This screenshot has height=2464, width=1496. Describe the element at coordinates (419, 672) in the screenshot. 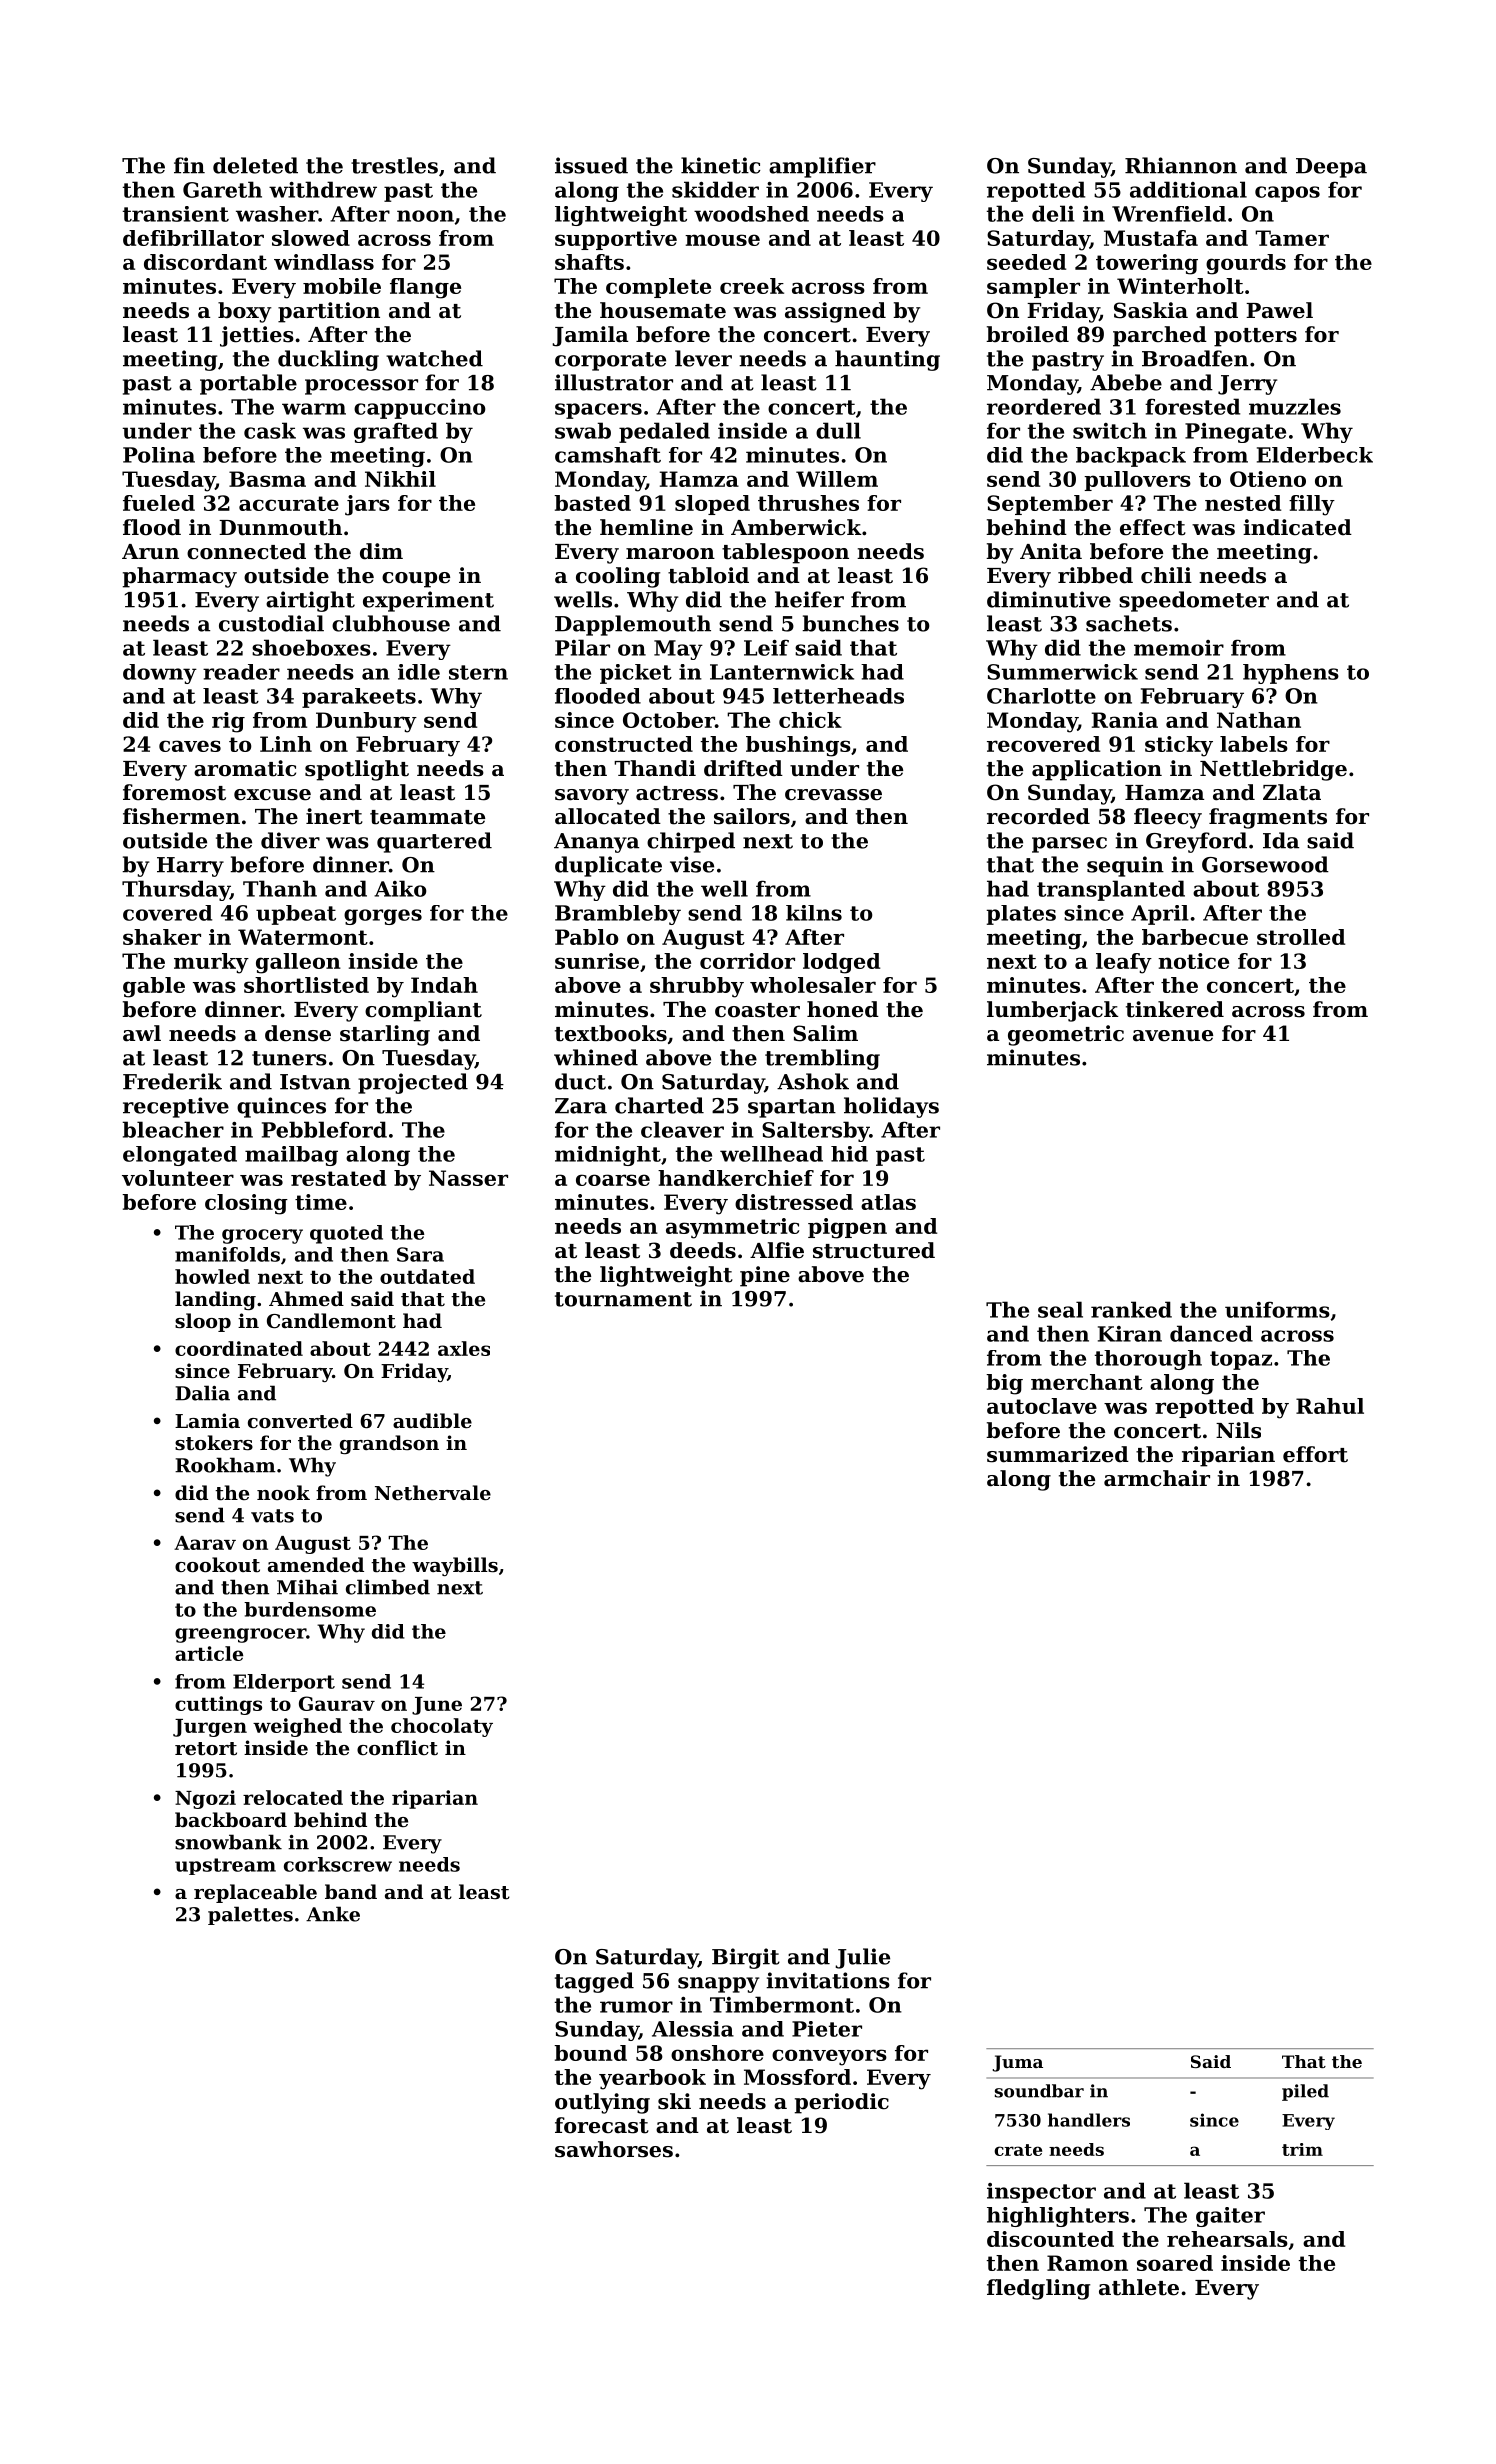

I see `idle` at that location.
